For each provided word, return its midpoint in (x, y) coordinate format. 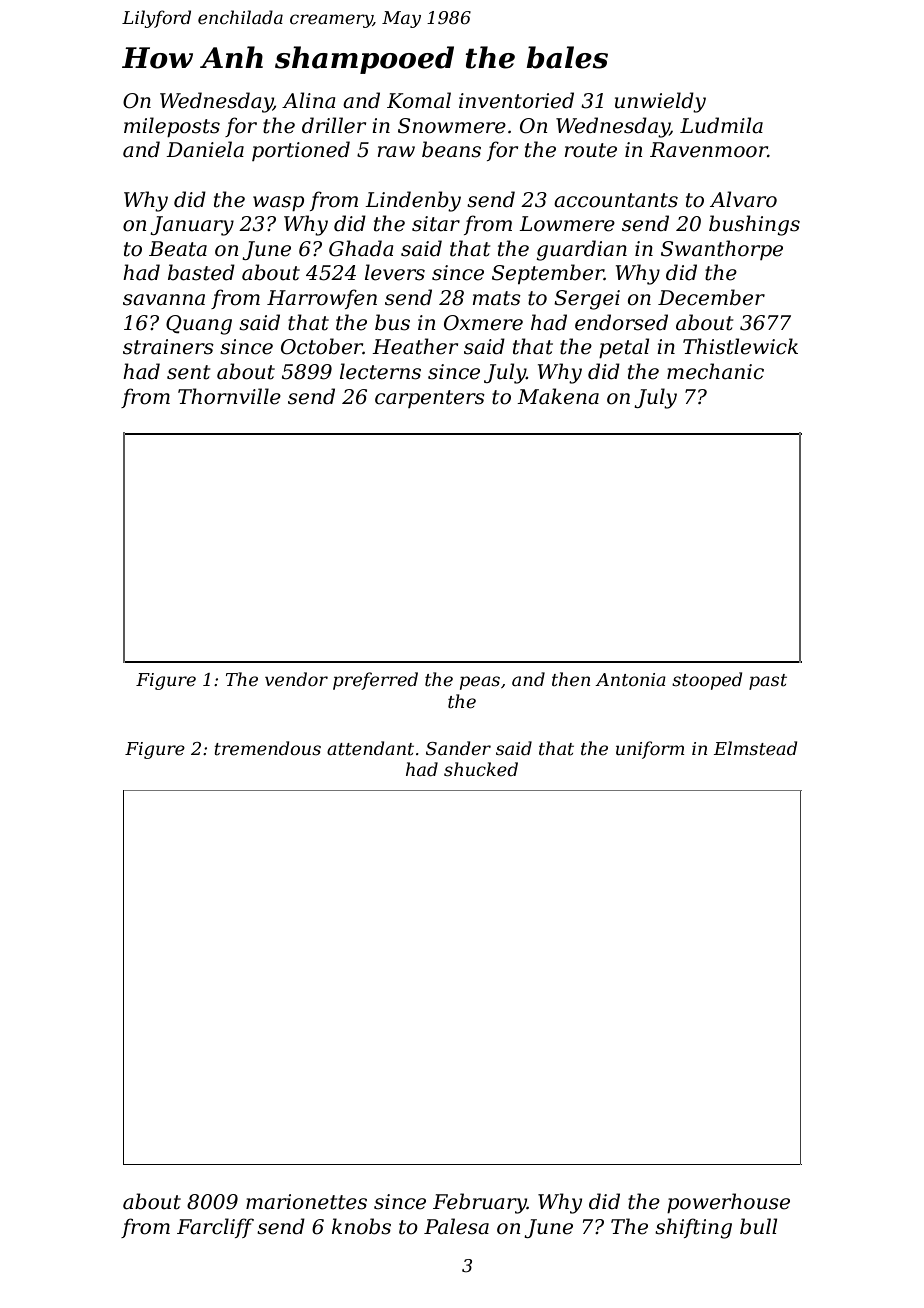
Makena (558, 396)
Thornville (229, 396)
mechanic (715, 371)
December (711, 297)
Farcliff (215, 1228)
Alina (309, 100)
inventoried (516, 100)
